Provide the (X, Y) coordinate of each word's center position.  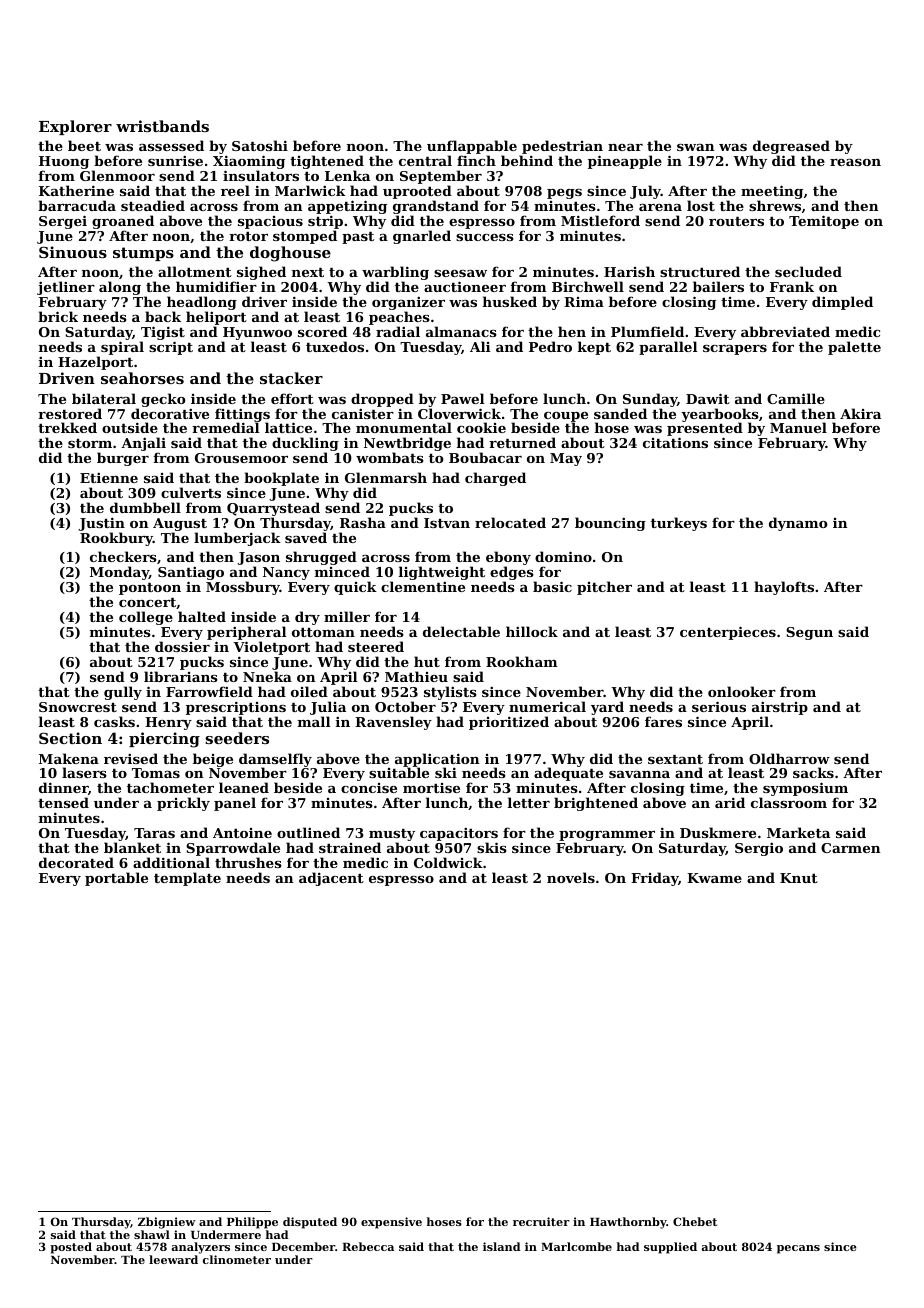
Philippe (252, 1223)
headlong (202, 304)
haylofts (784, 588)
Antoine (242, 833)
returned (522, 442)
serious (719, 706)
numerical (547, 706)
